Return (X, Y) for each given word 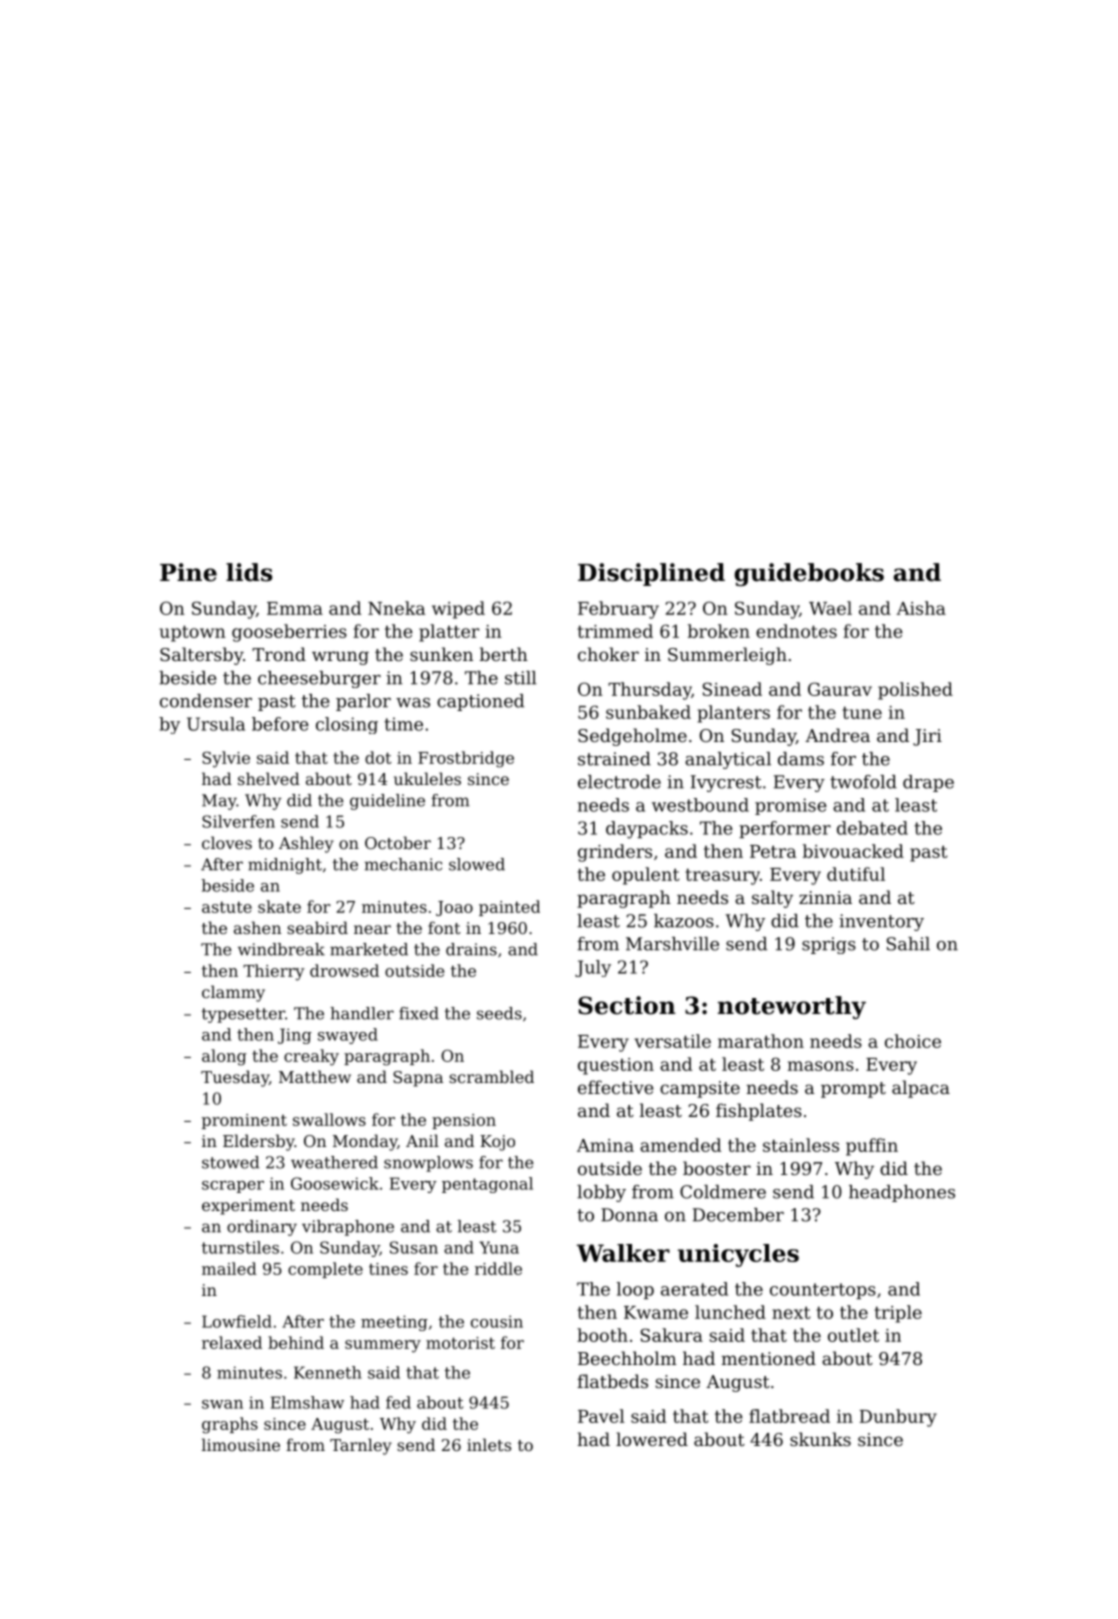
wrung (340, 658)
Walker (623, 1253)
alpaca (921, 1089)
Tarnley (361, 1446)
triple (898, 1314)
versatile (672, 1041)
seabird (317, 927)
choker (608, 654)
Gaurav (840, 689)
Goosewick (335, 1183)
